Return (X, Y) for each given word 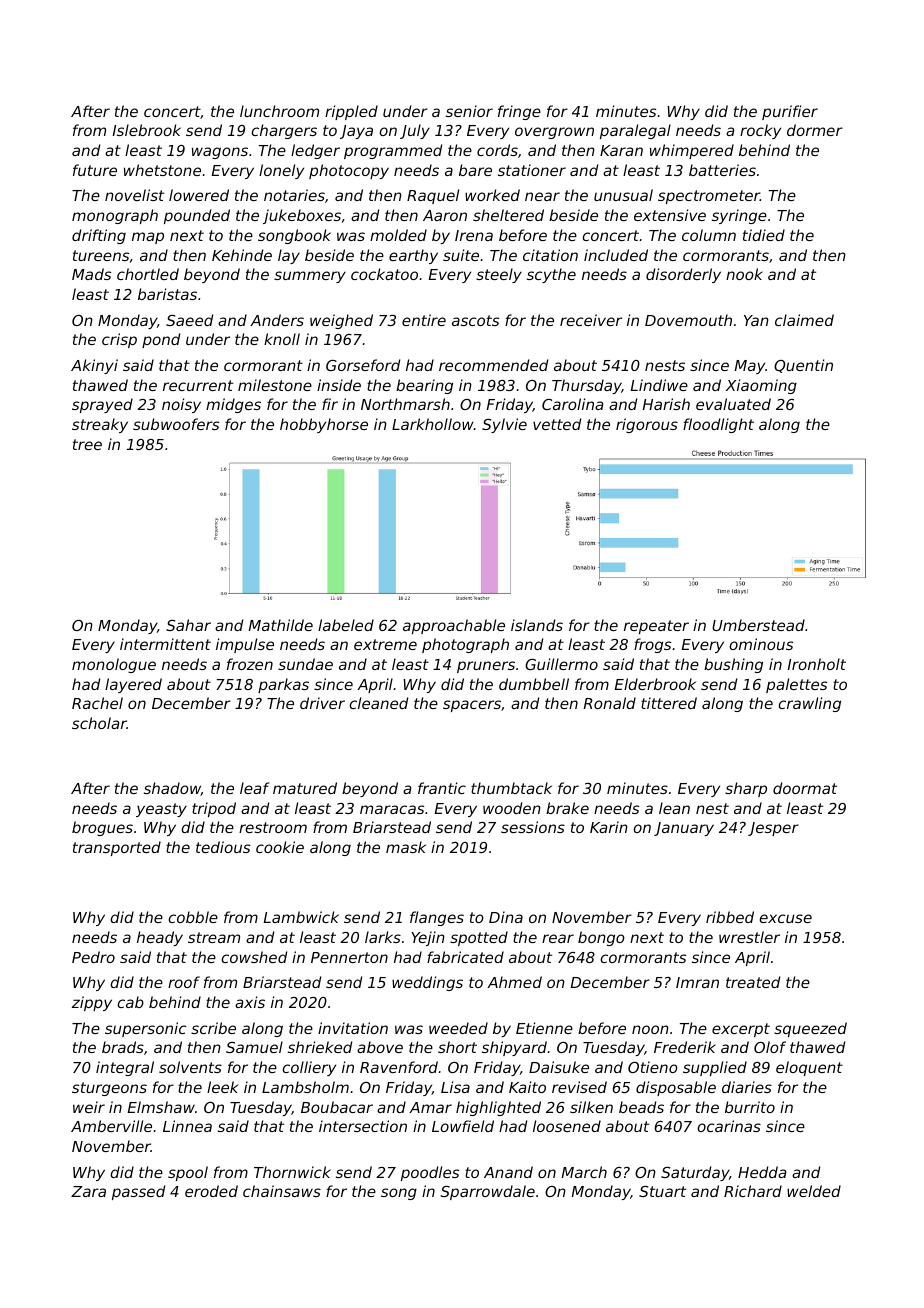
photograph (465, 645)
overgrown (554, 133)
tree (87, 444)
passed (138, 1192)
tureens (101, 255)
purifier (790, 112)
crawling (809, 704)
